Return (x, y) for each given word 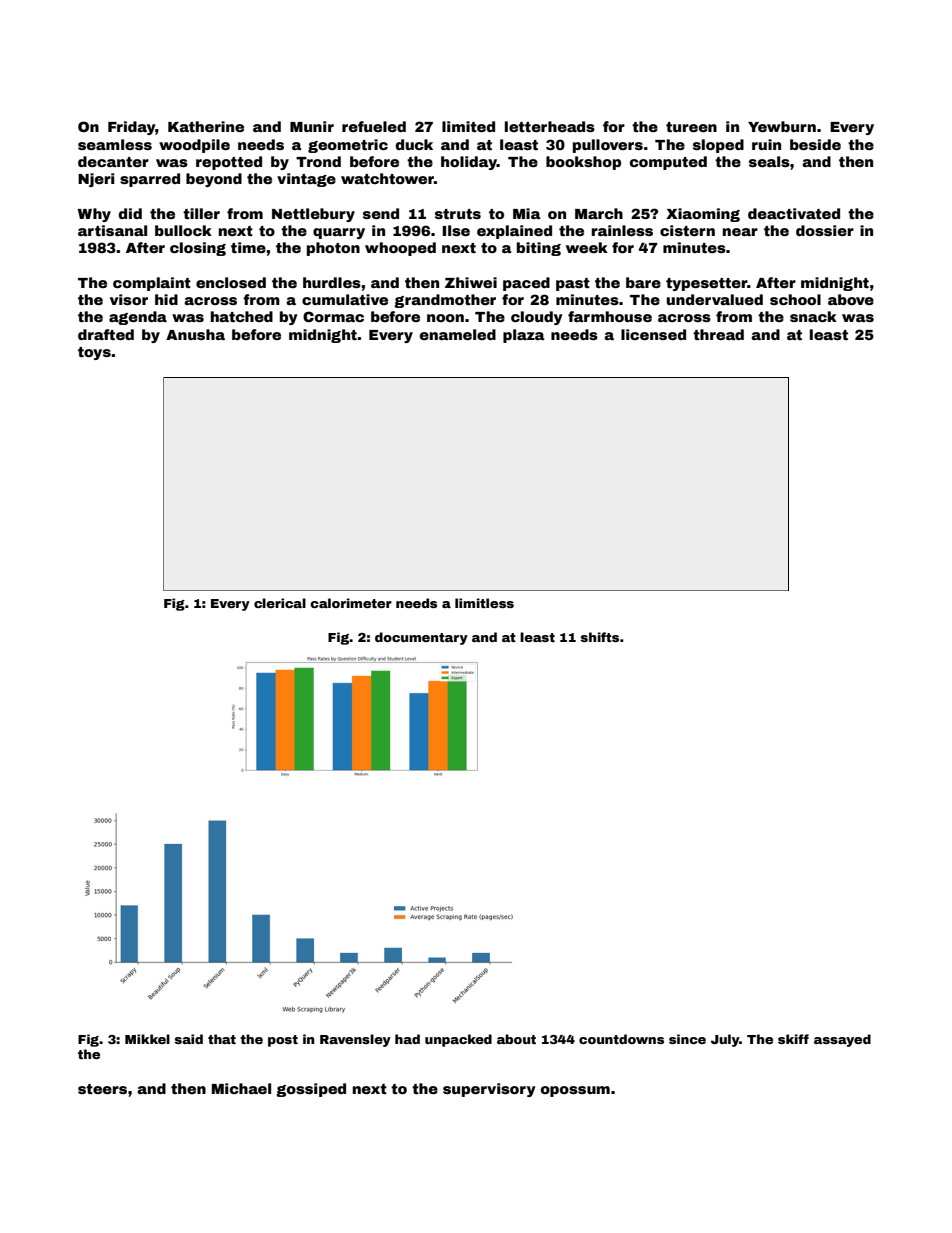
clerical (280, 603)
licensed (653, 334)
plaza (524, 336)
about (516, 1039)
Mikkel (147, 1039)
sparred (150, 180)
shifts (600, 637)
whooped (400, 249)
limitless (484, 603)
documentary (421, 638)
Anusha (195, 334)
